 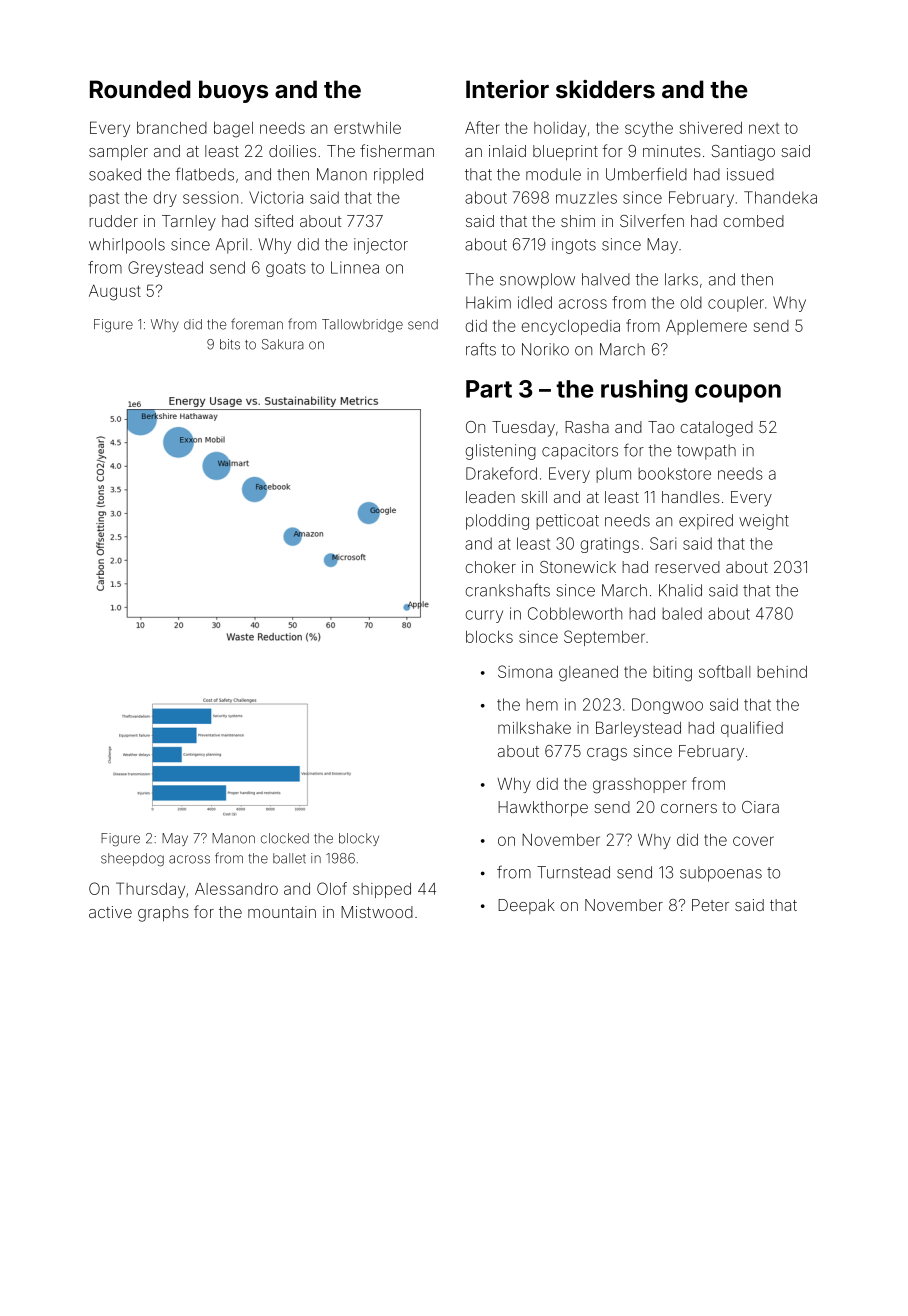 I want to click on erstwhile, so click(x=367, y=128).
